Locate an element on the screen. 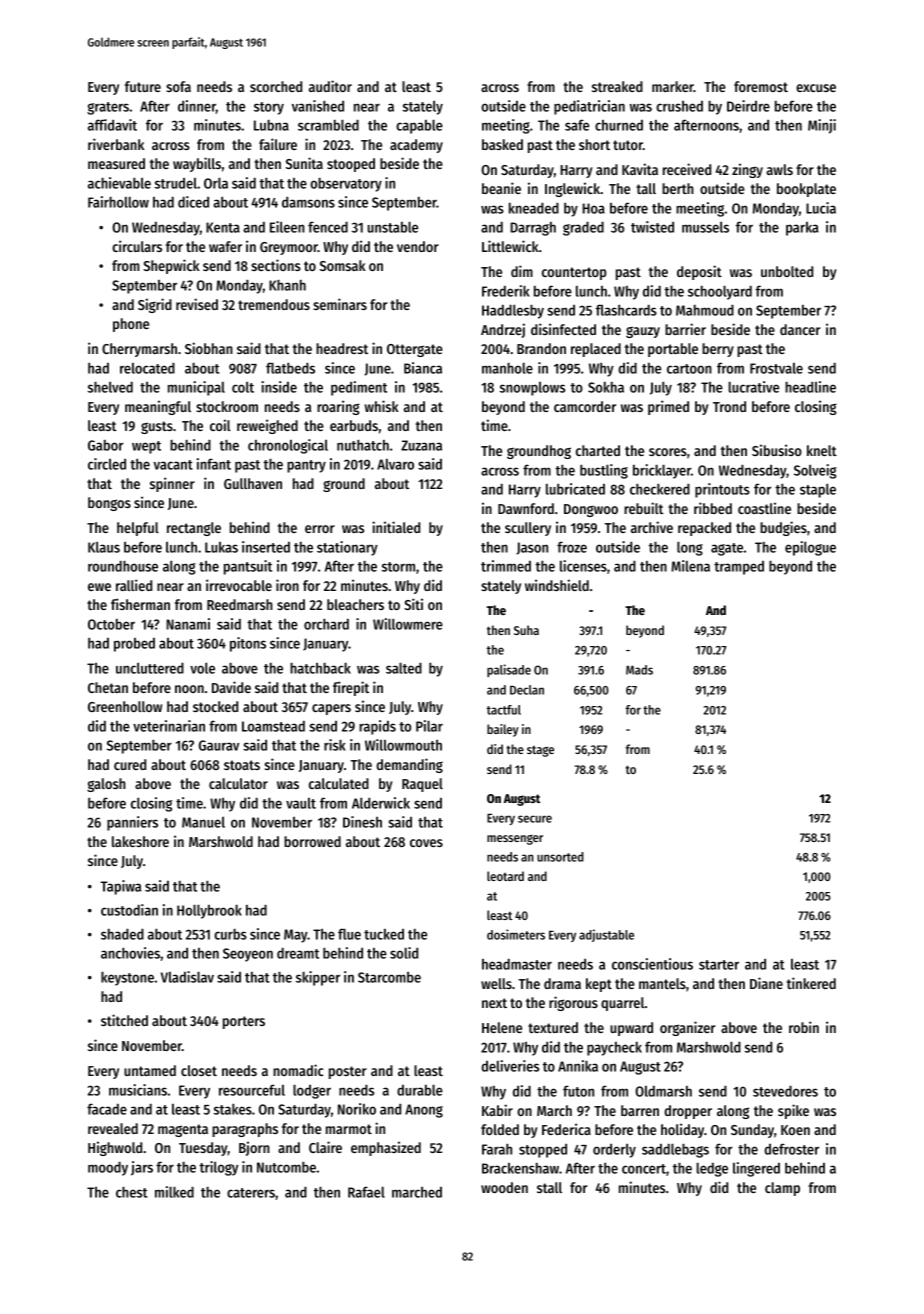 Image resolution: width=924 pixels, height=1314 pixels. Declan is located at coordinates (527, 690).
